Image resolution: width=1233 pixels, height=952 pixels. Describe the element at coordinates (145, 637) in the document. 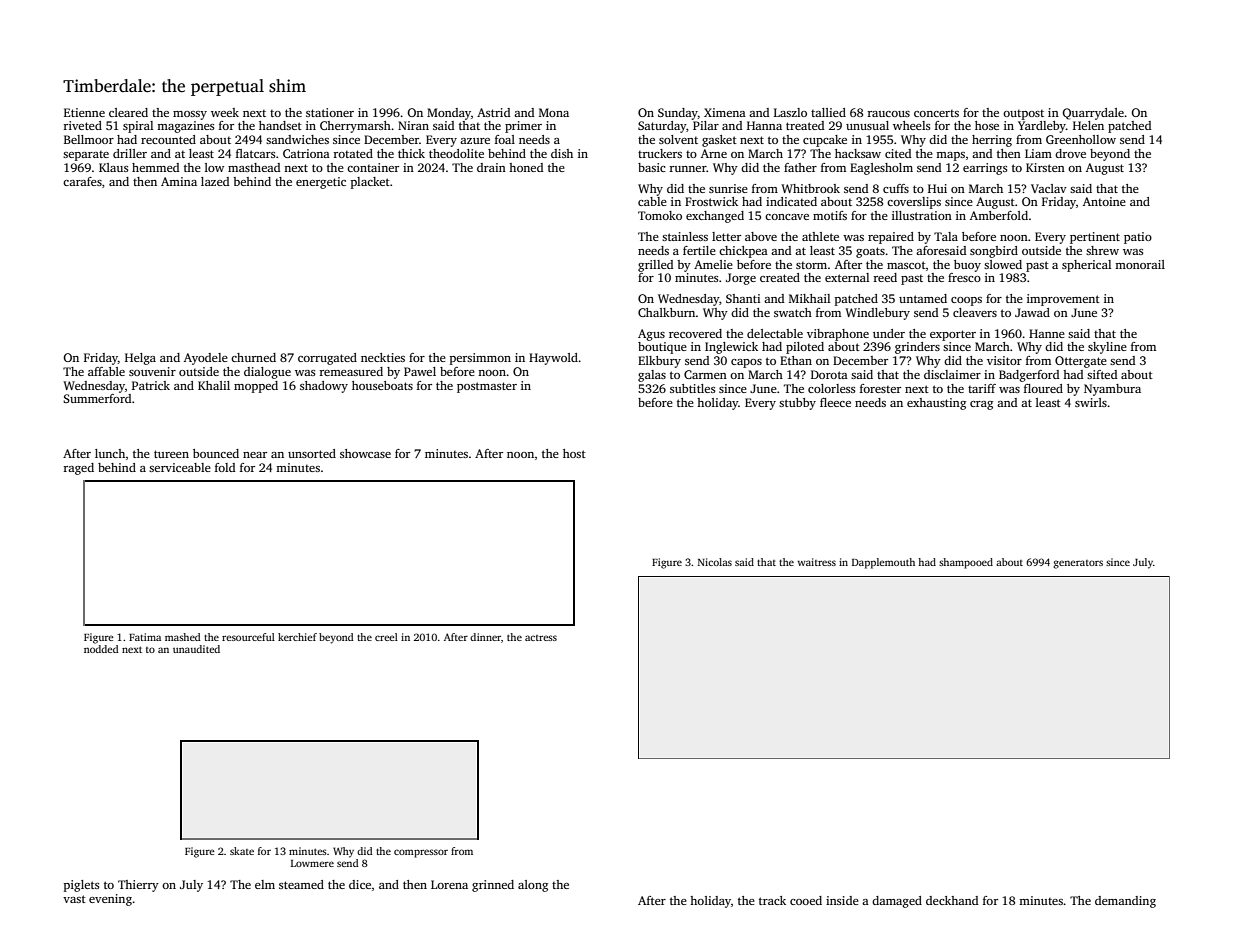

I see `Fatima` at that location.
